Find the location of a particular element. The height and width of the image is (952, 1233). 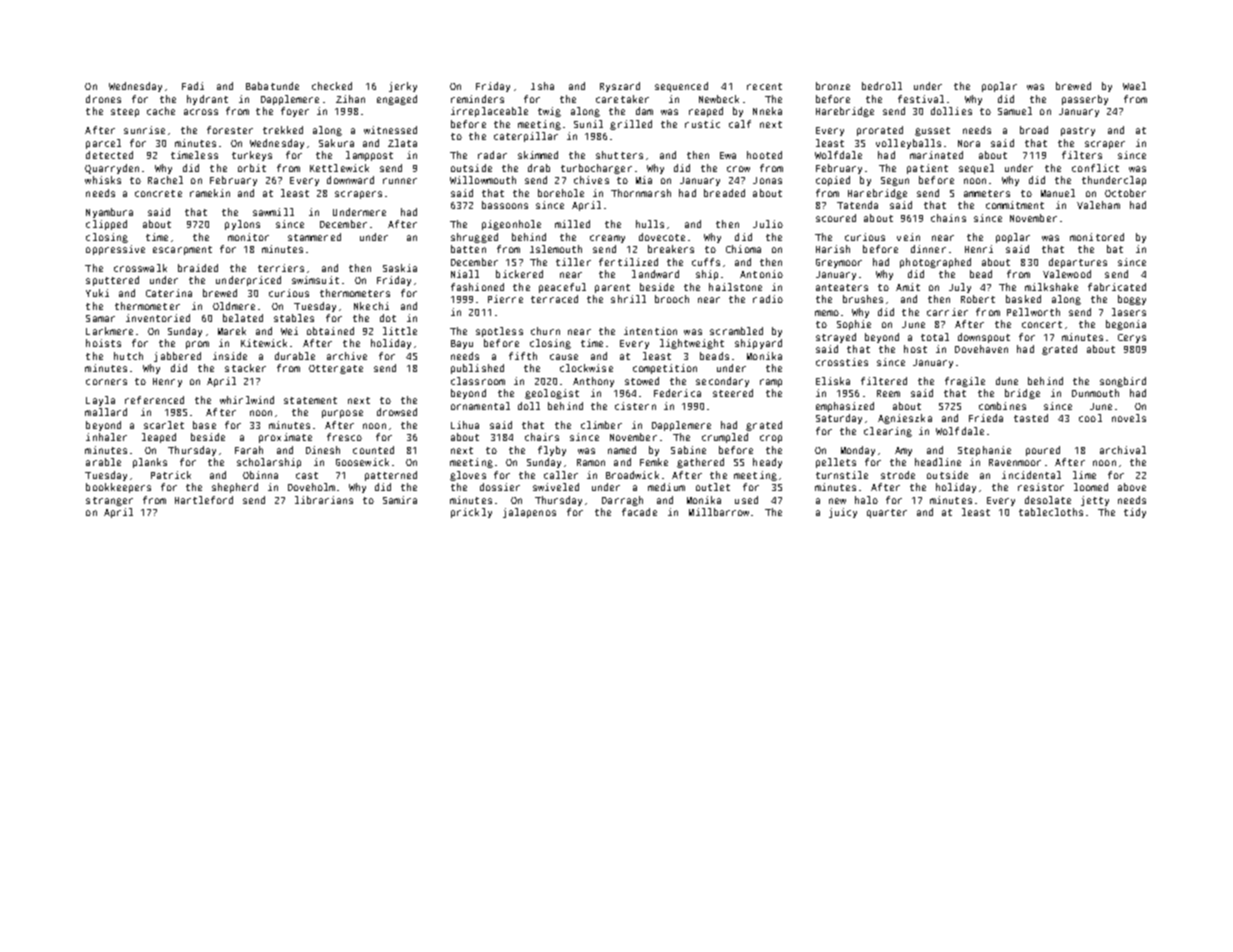

jalapenos is located at coordinates (529, 513).
